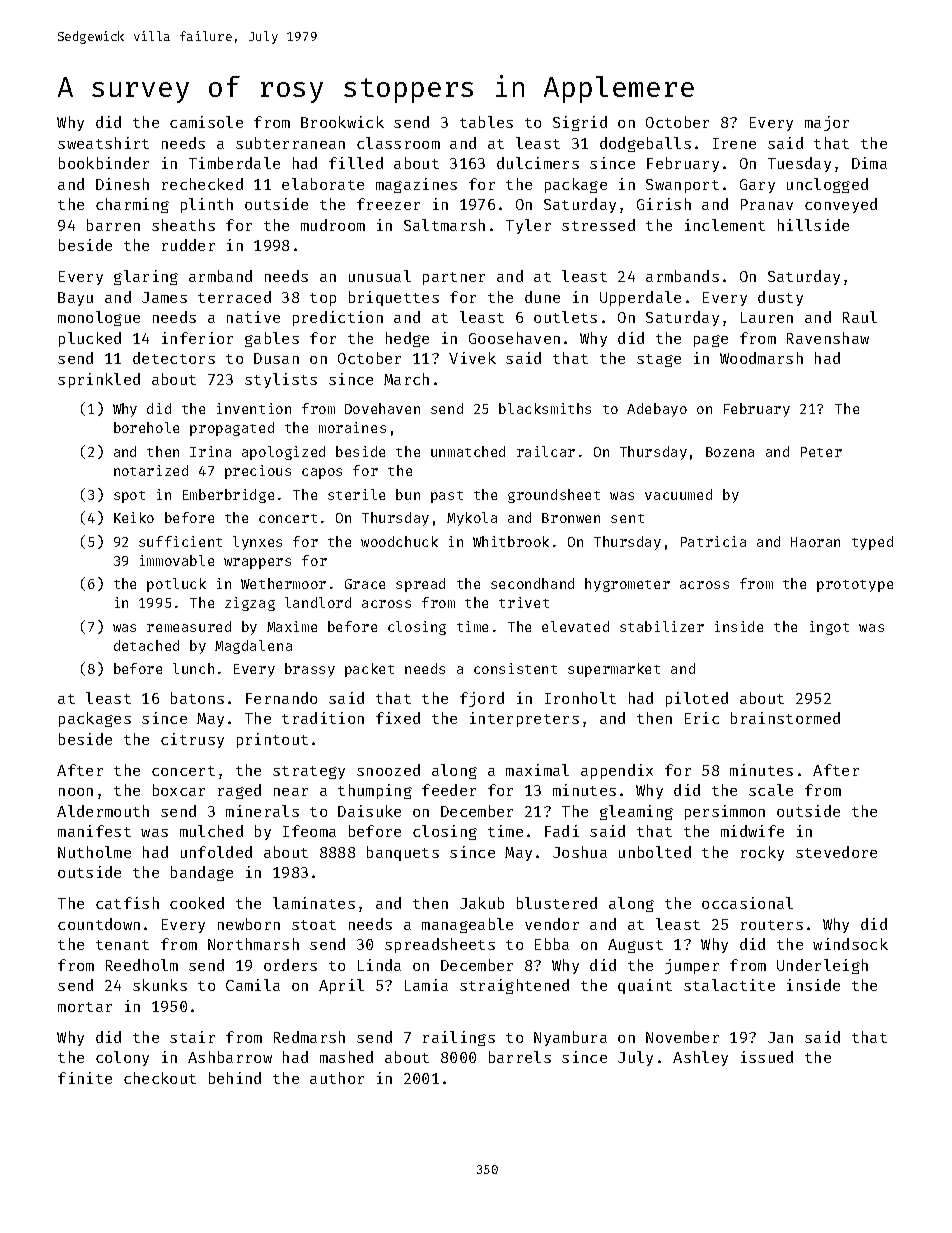 This screenshot has height=1233, width=952. I want to click on James, so click(164, 297).
